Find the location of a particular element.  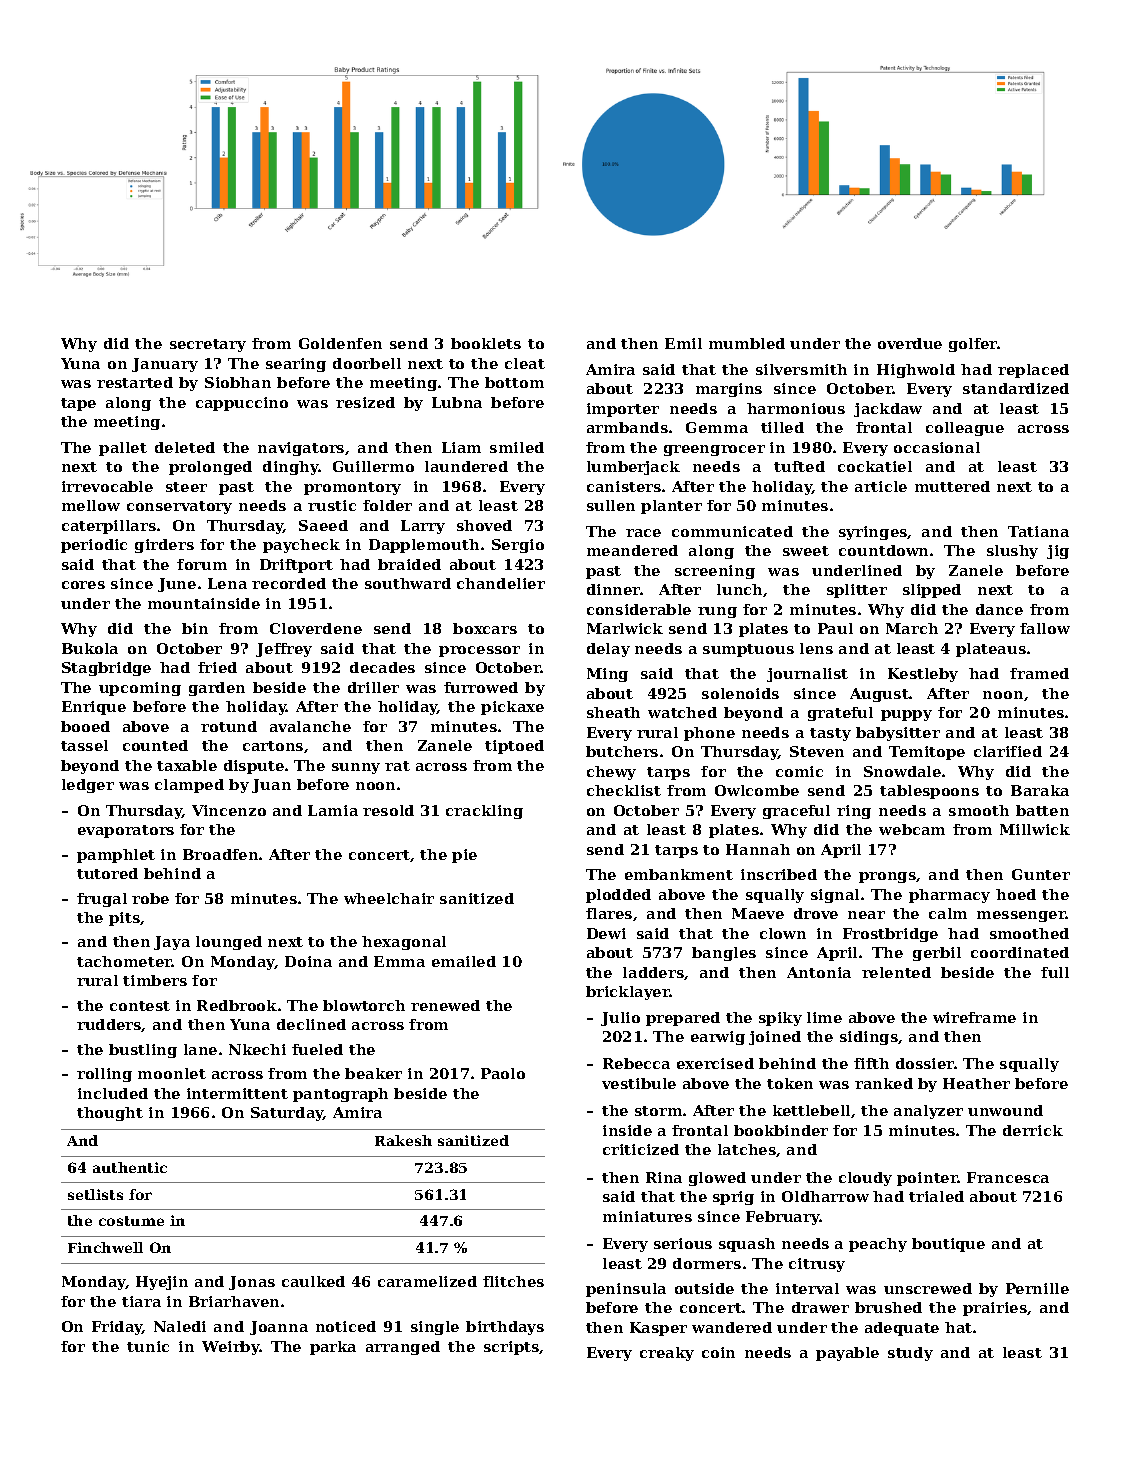

dinner is located at coordinates (614, 589).
